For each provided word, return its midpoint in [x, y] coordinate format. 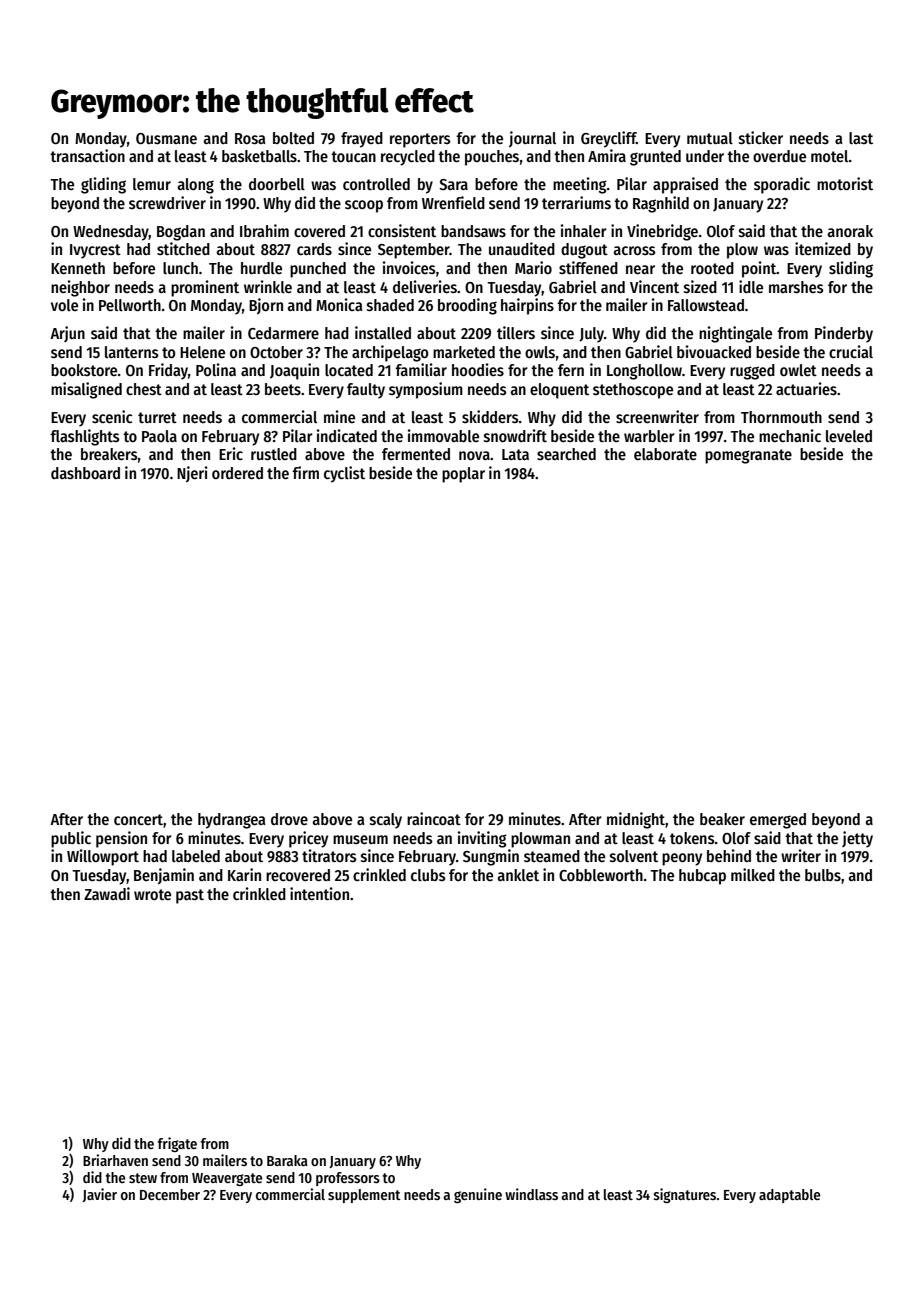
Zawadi [107, 893]
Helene [202, 352]
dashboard [85, 473]
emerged [778, 821]
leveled [849, 436]
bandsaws [473, 231]
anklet [518, 875]
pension [121, 839]
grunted [655, 158]
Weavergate [227, 1179]
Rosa [250, 139]
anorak [850, 231]
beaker [722, 819]
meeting [580, 185]
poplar [463, 475]
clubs [428, 875]
